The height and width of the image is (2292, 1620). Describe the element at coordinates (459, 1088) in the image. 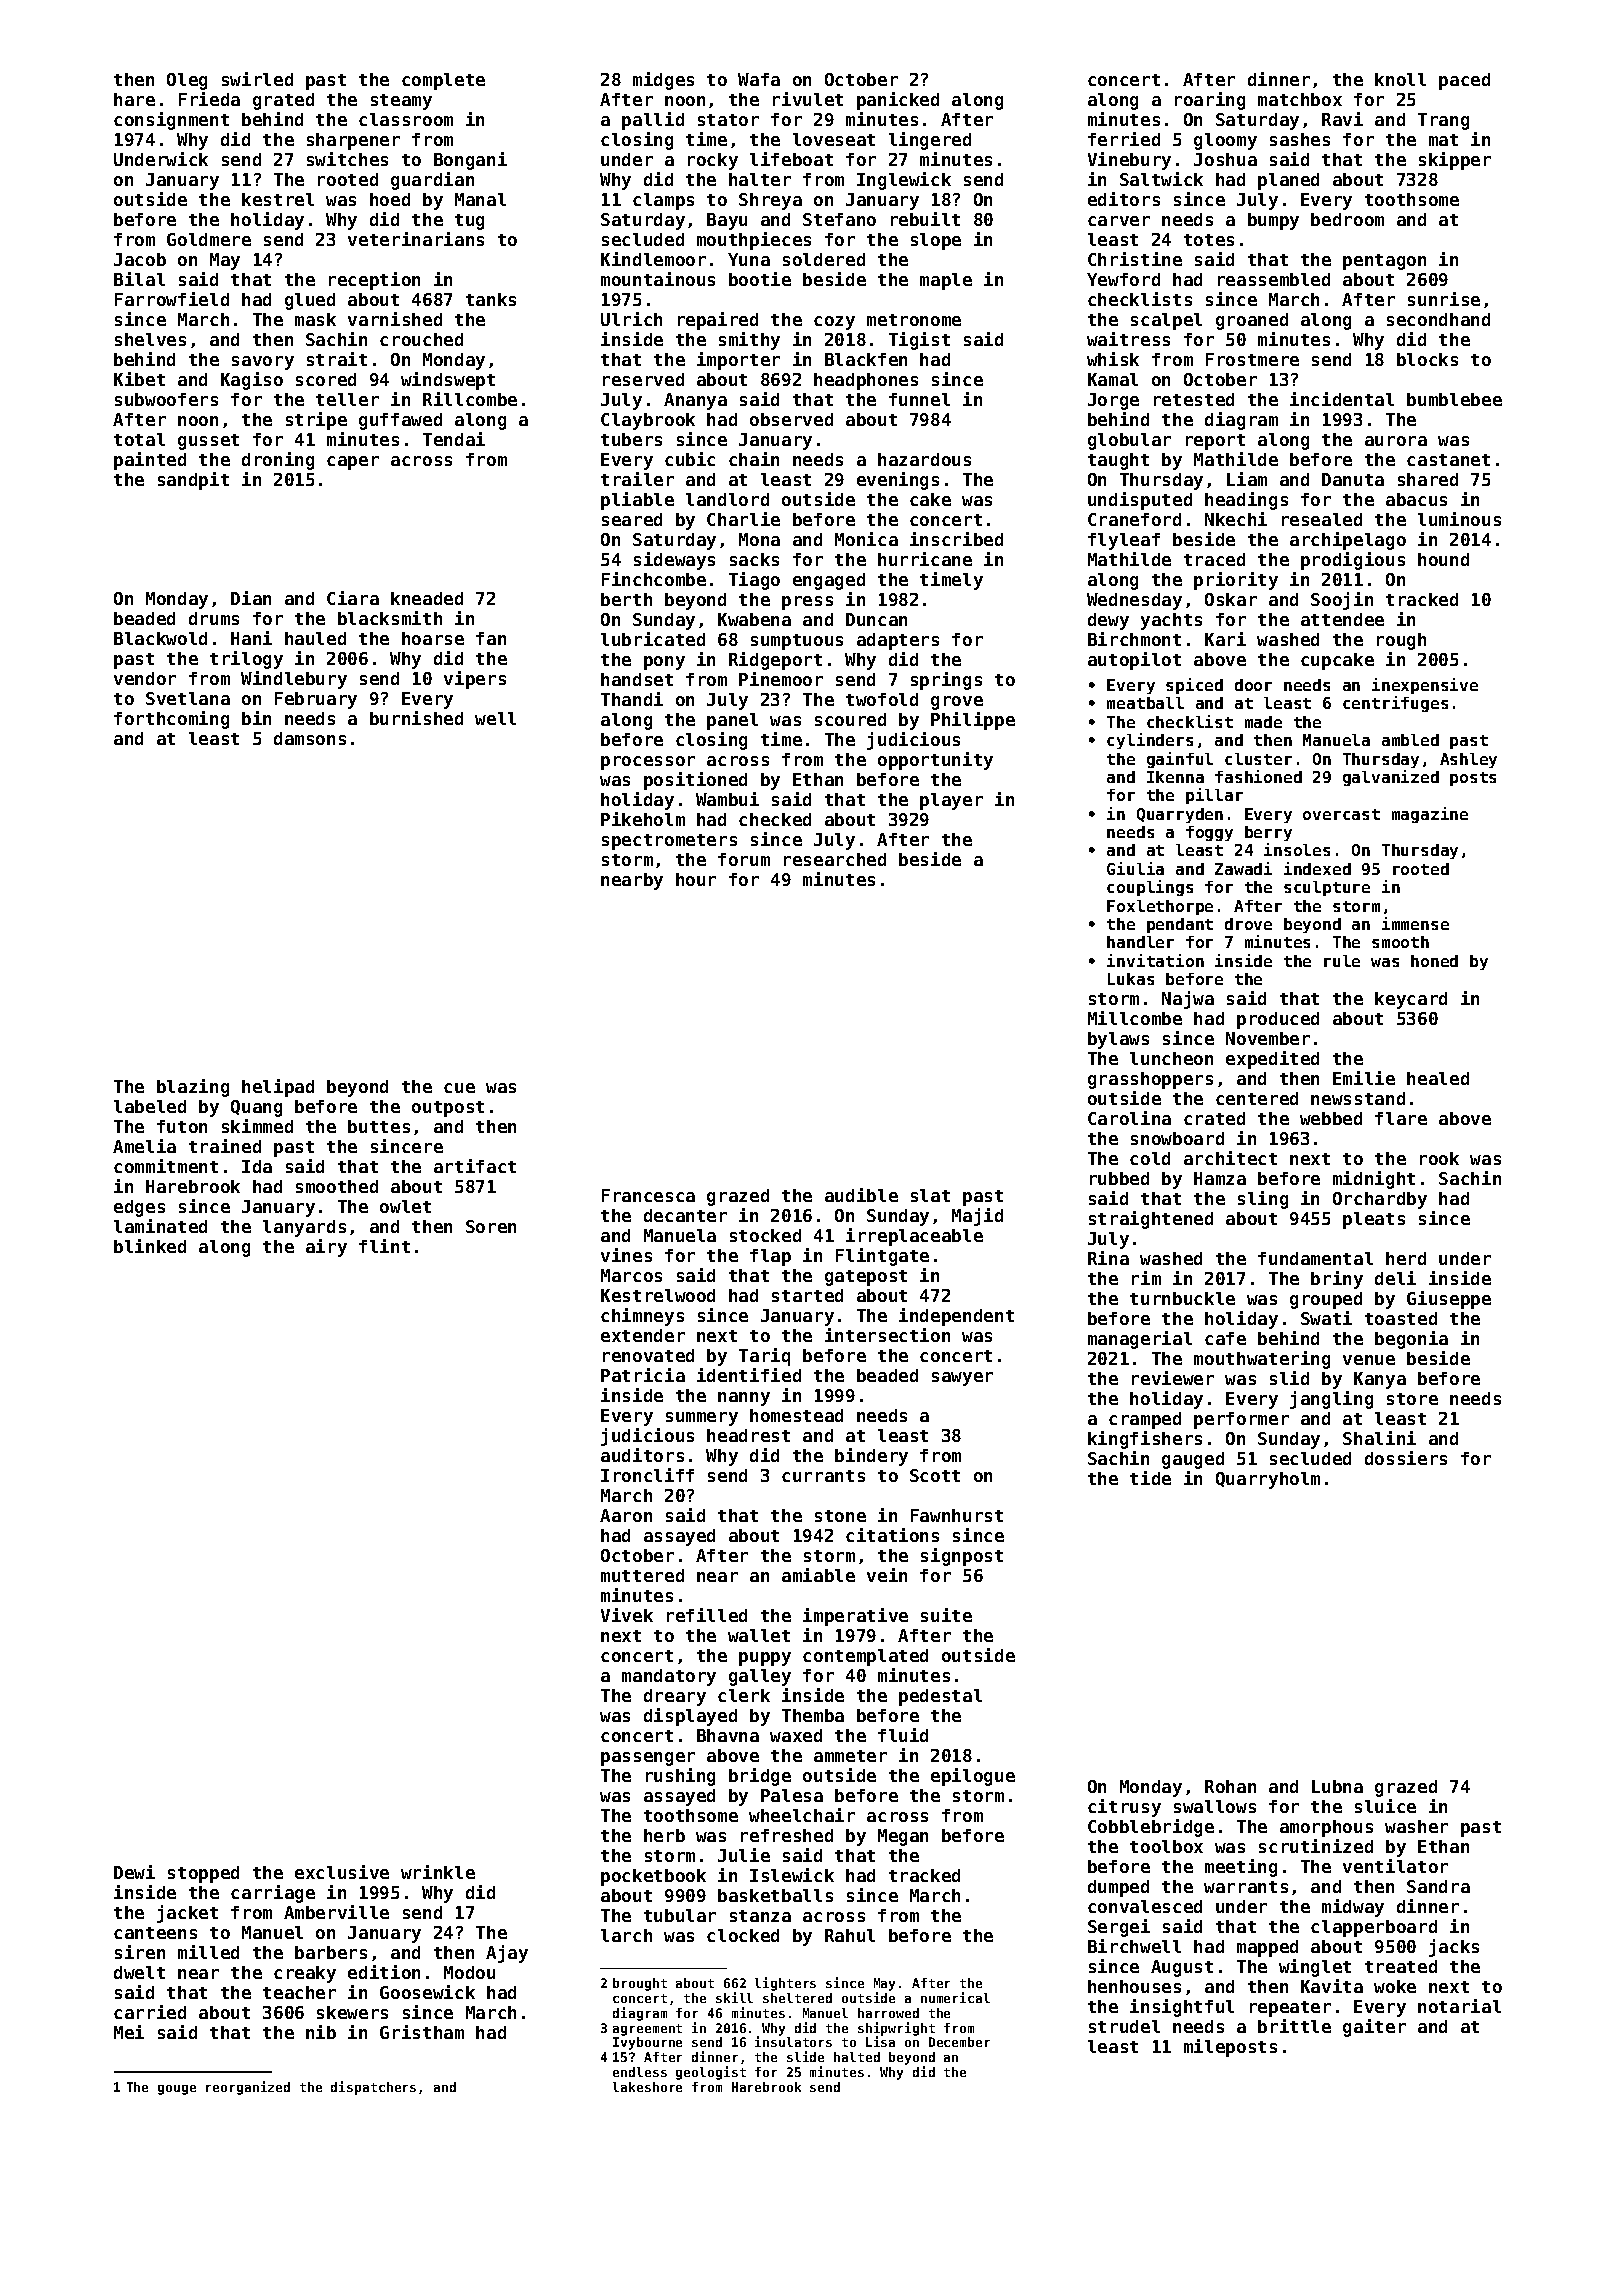

I see `cue` at that location.
